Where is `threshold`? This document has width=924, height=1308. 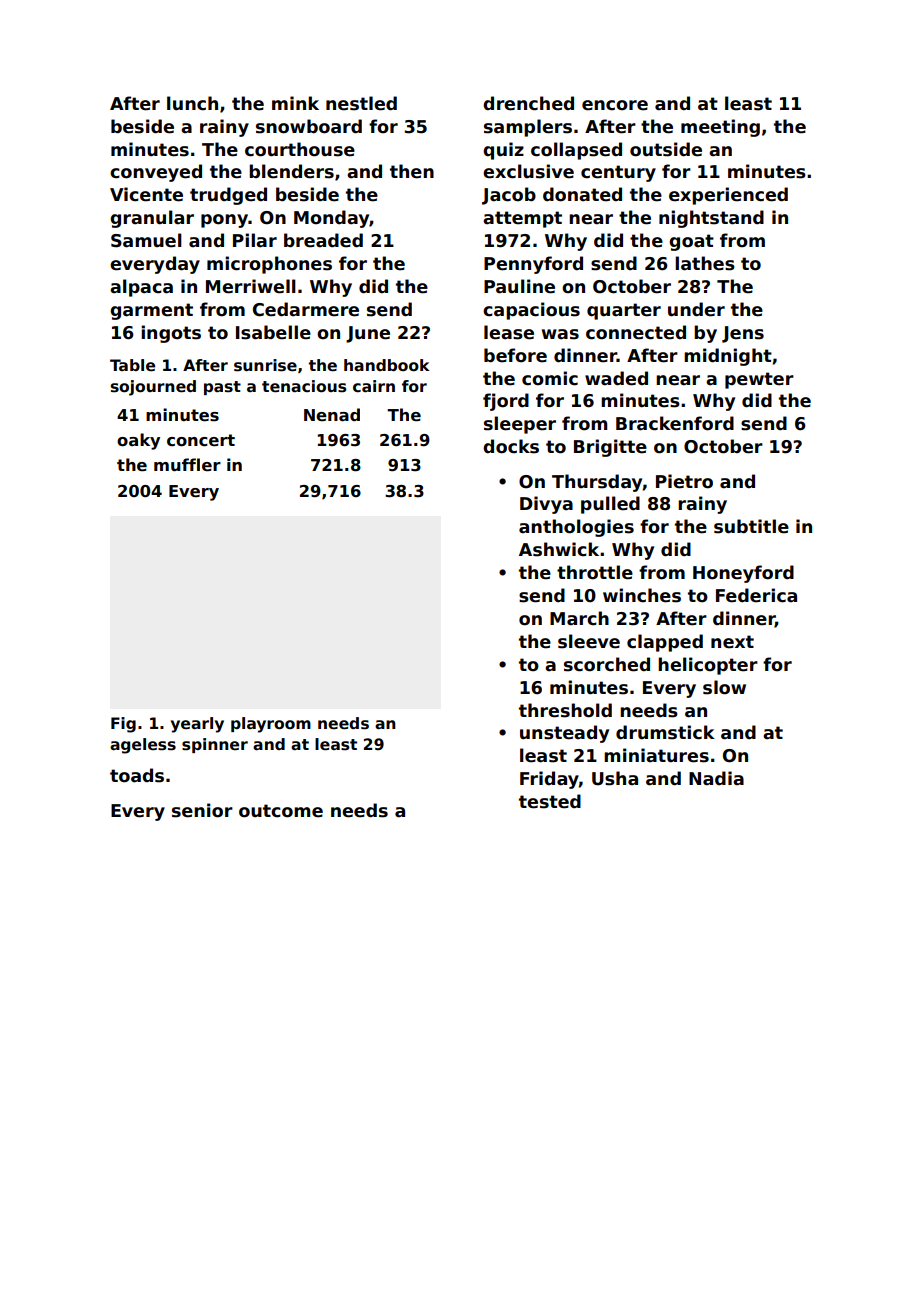
threshold is located at coordinates (565, 710).
